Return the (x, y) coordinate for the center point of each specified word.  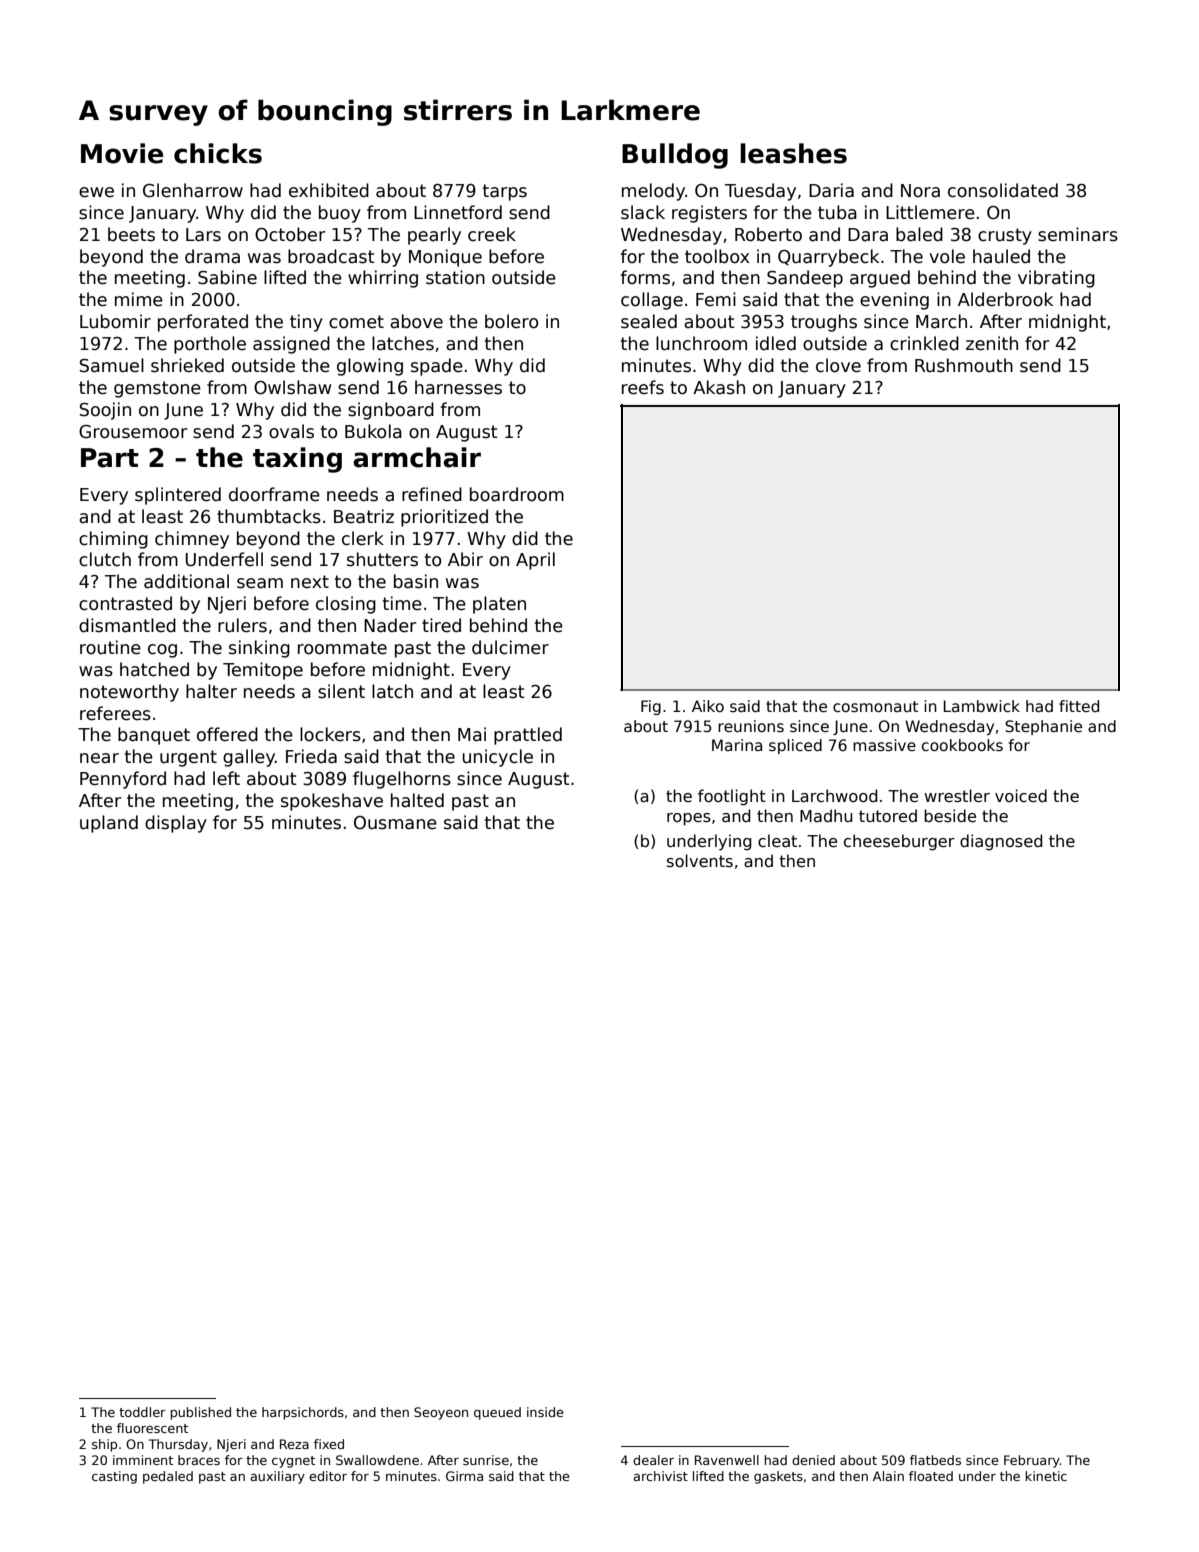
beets (131, 234)
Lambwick (982, 706)
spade (437, 367)
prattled (528, 736)
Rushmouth (964, 365)
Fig (651, 707)
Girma (464, 1476)
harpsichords (303, 1413)
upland (109, 824)
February (1032, 1461)
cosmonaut (875, 707)
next (310, 582)
